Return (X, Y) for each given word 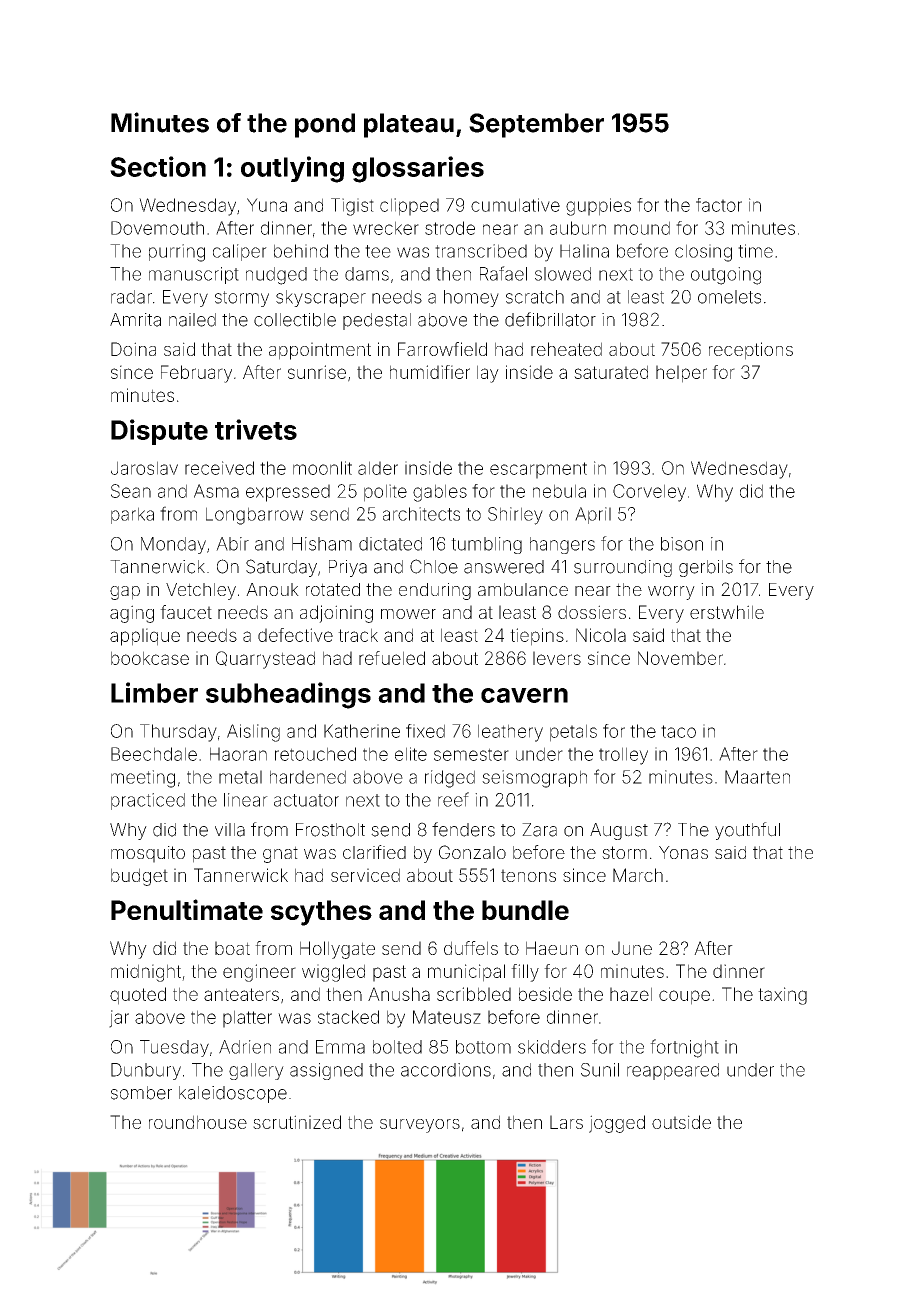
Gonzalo (472, 852)
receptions (751, 351)
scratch (535, 297)
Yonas (683, 852)
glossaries (418, 169)
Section (158, 166)
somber (141, 1093)
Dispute (159, 432)
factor (719, 205)
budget (139, 877)
